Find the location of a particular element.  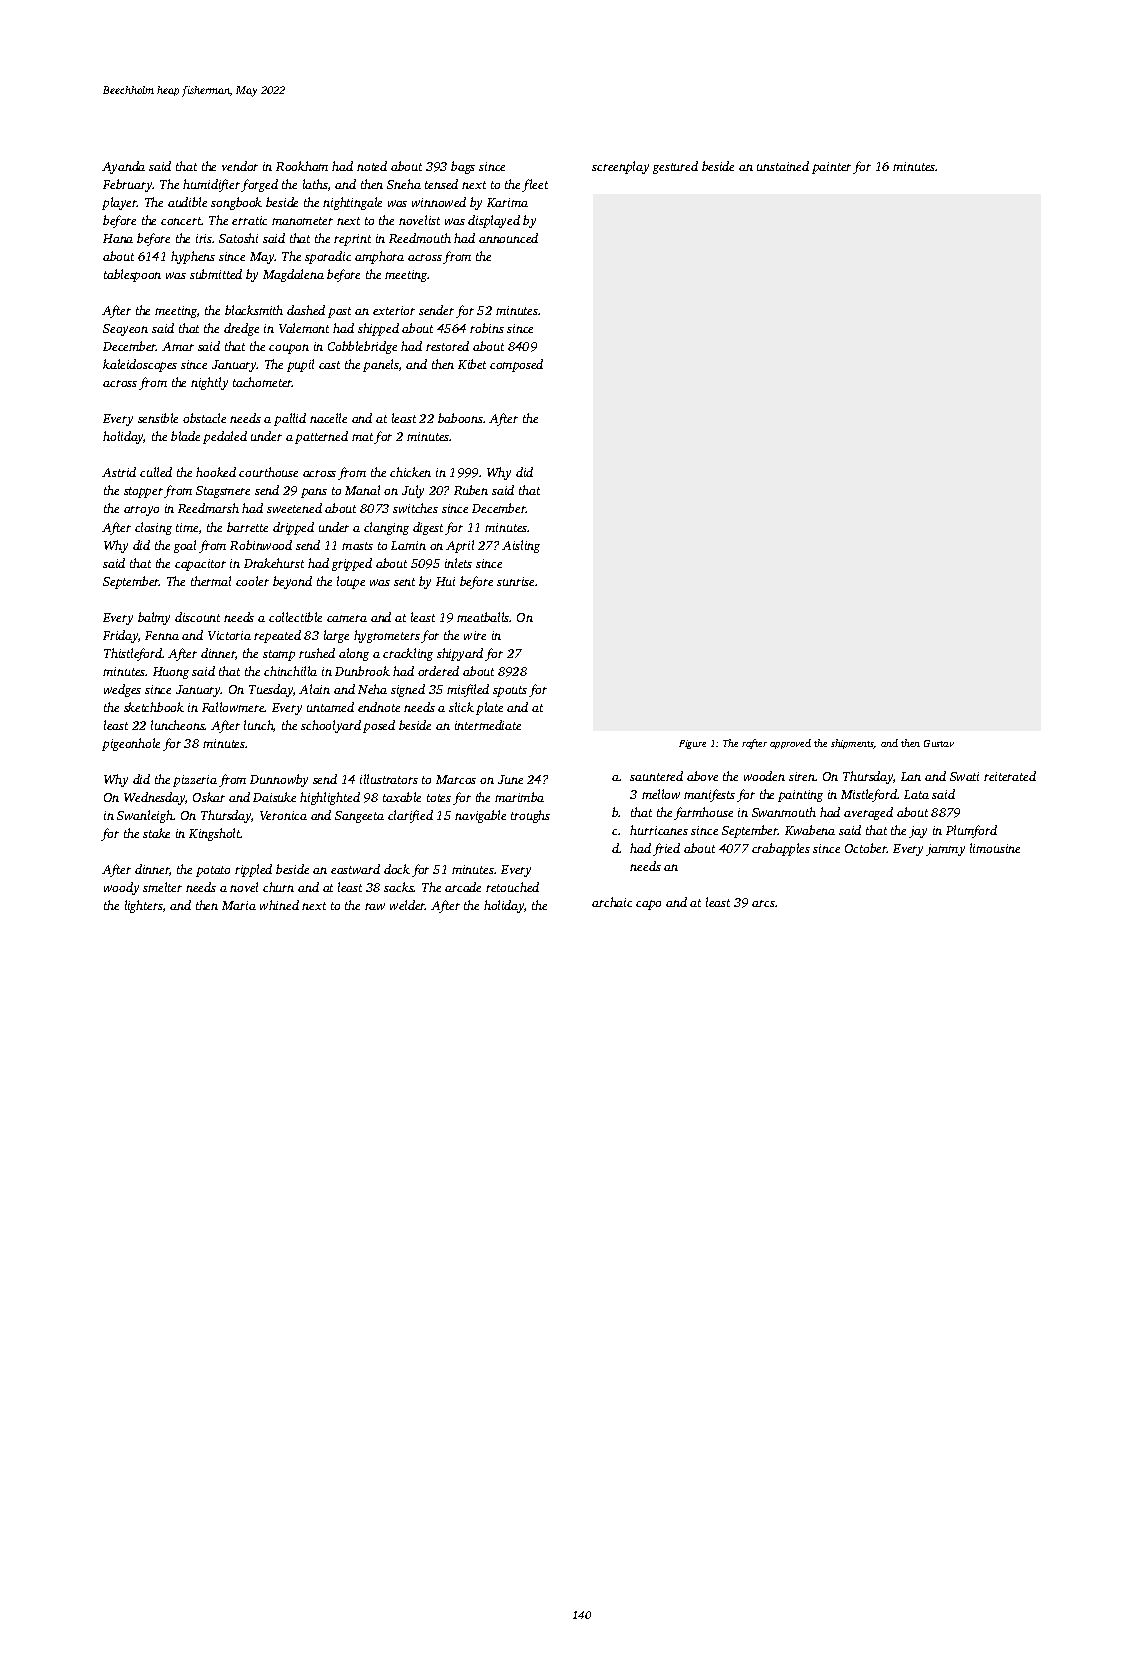

capacitor is located at coordinates (200, 565).
